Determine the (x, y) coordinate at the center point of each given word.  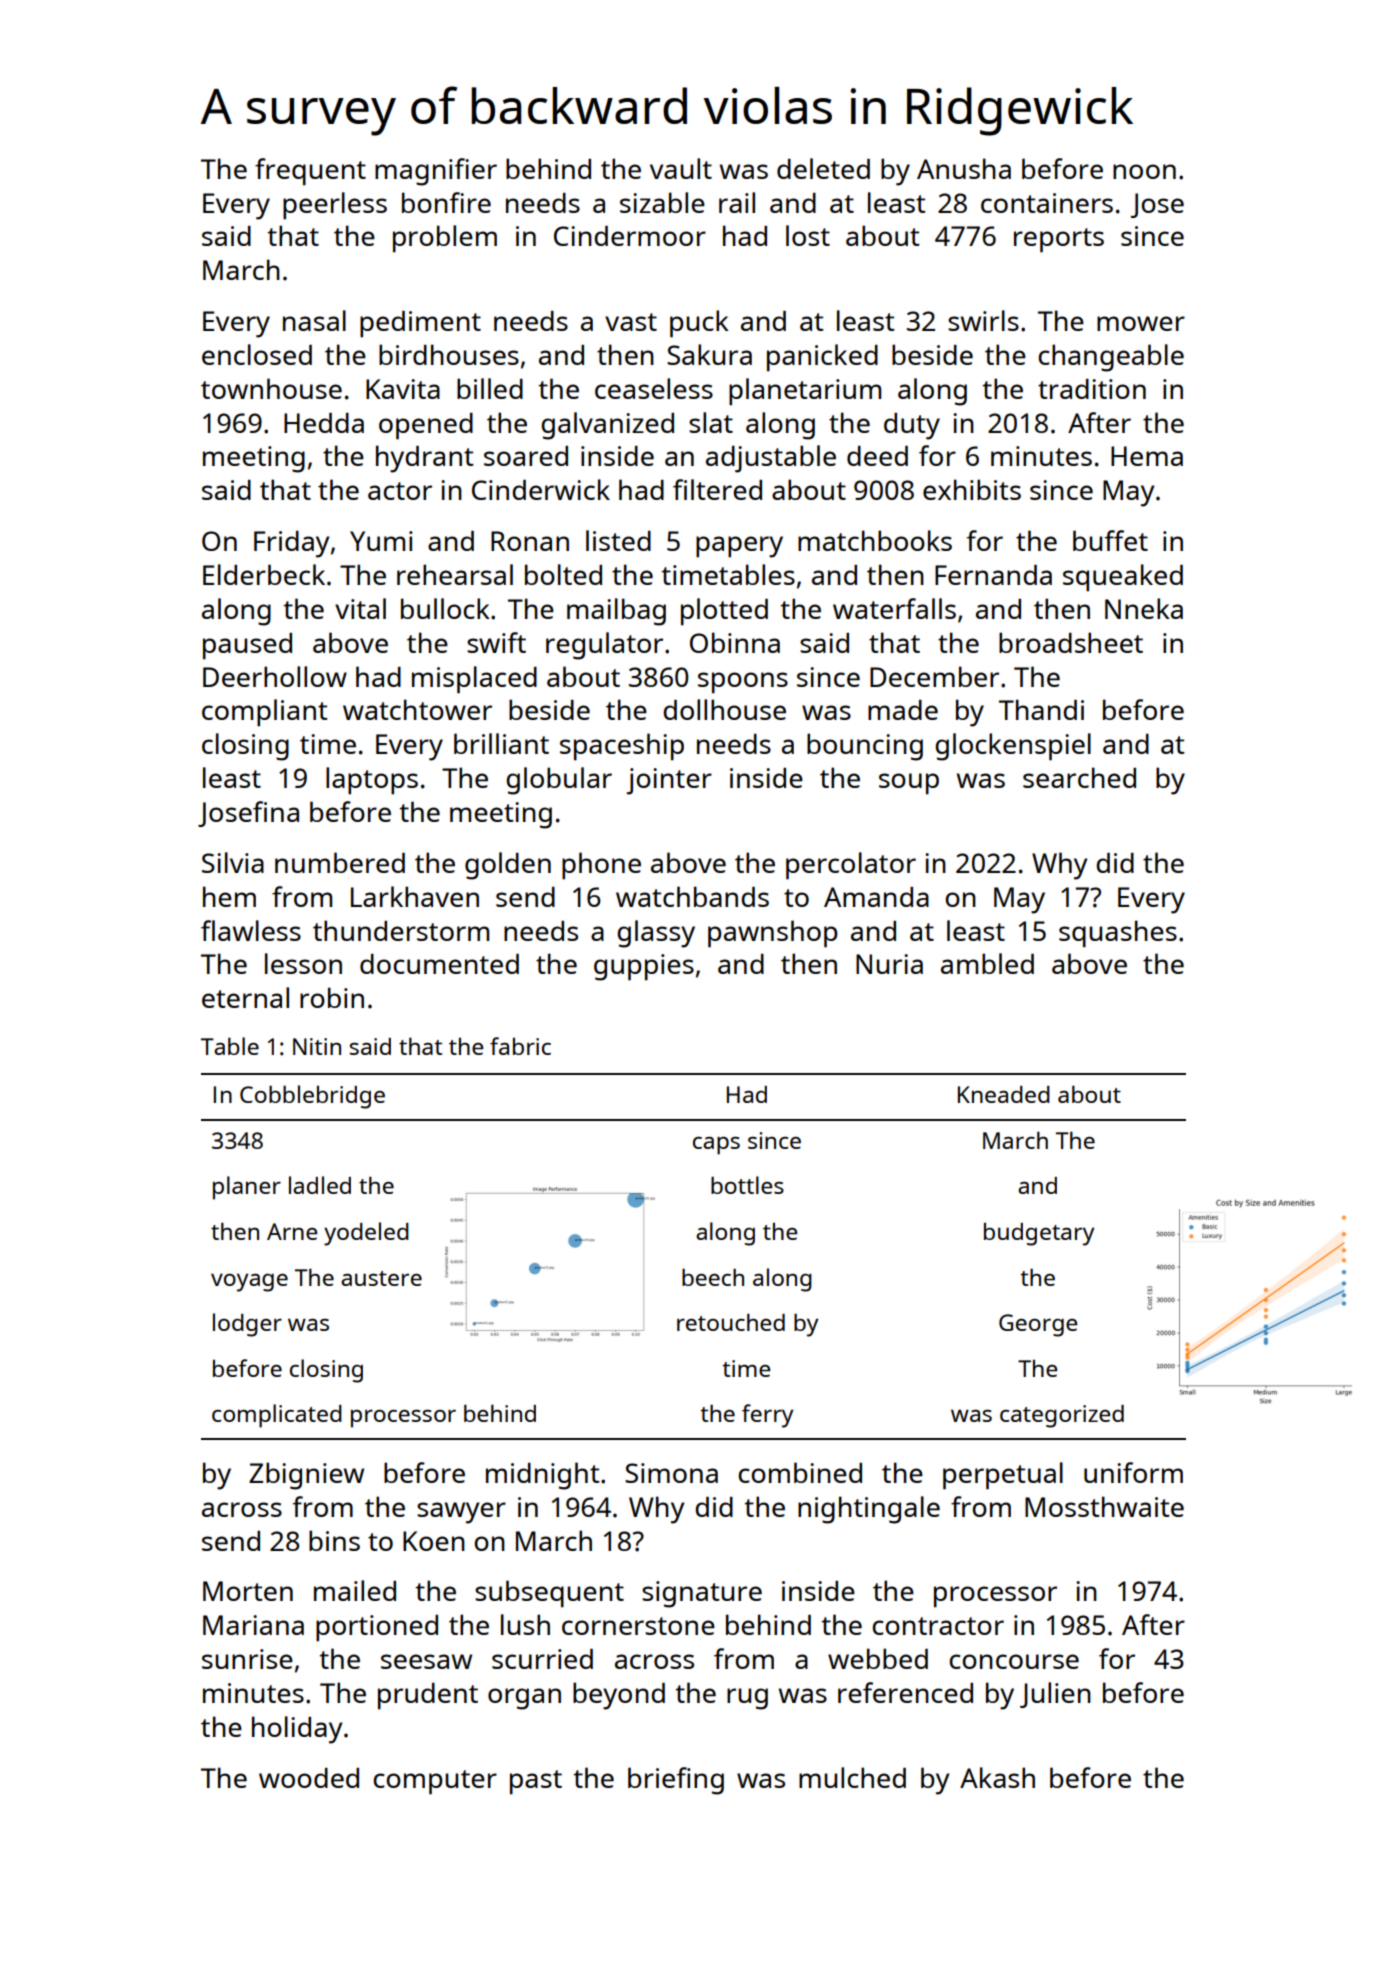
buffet (1110, 540)
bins (334, 1540)
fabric (520, 1046)
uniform (1133, 1472)
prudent (428, 1696)
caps (716, 1145)
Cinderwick (541, 489)
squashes (1118, 933)
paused (247, 646)
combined (800, 1472)
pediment (420, 324)
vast (631, 322)
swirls (983, 320)
